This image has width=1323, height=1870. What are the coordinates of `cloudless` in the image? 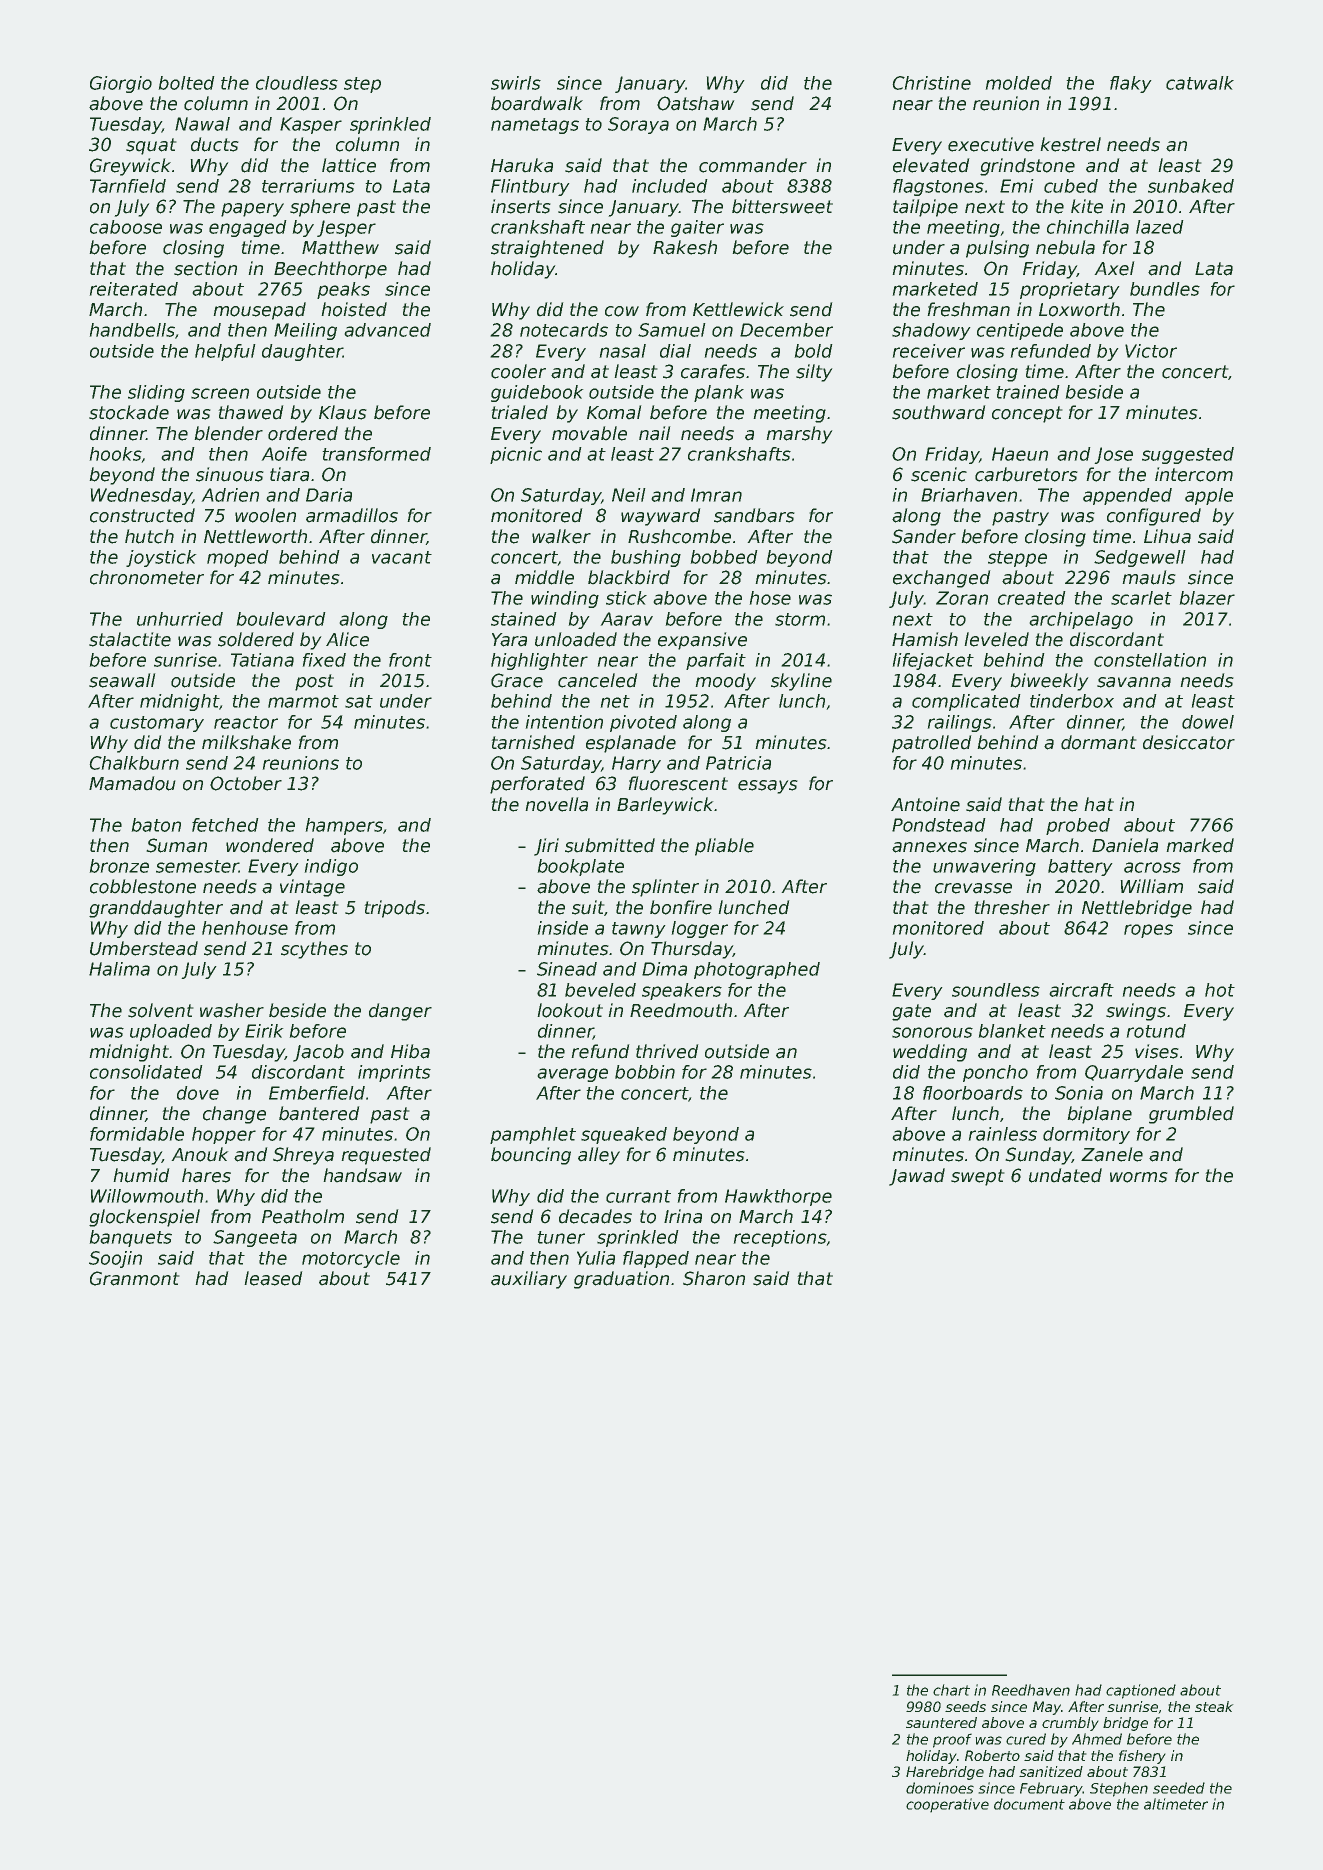 It's located at (297, 83).
